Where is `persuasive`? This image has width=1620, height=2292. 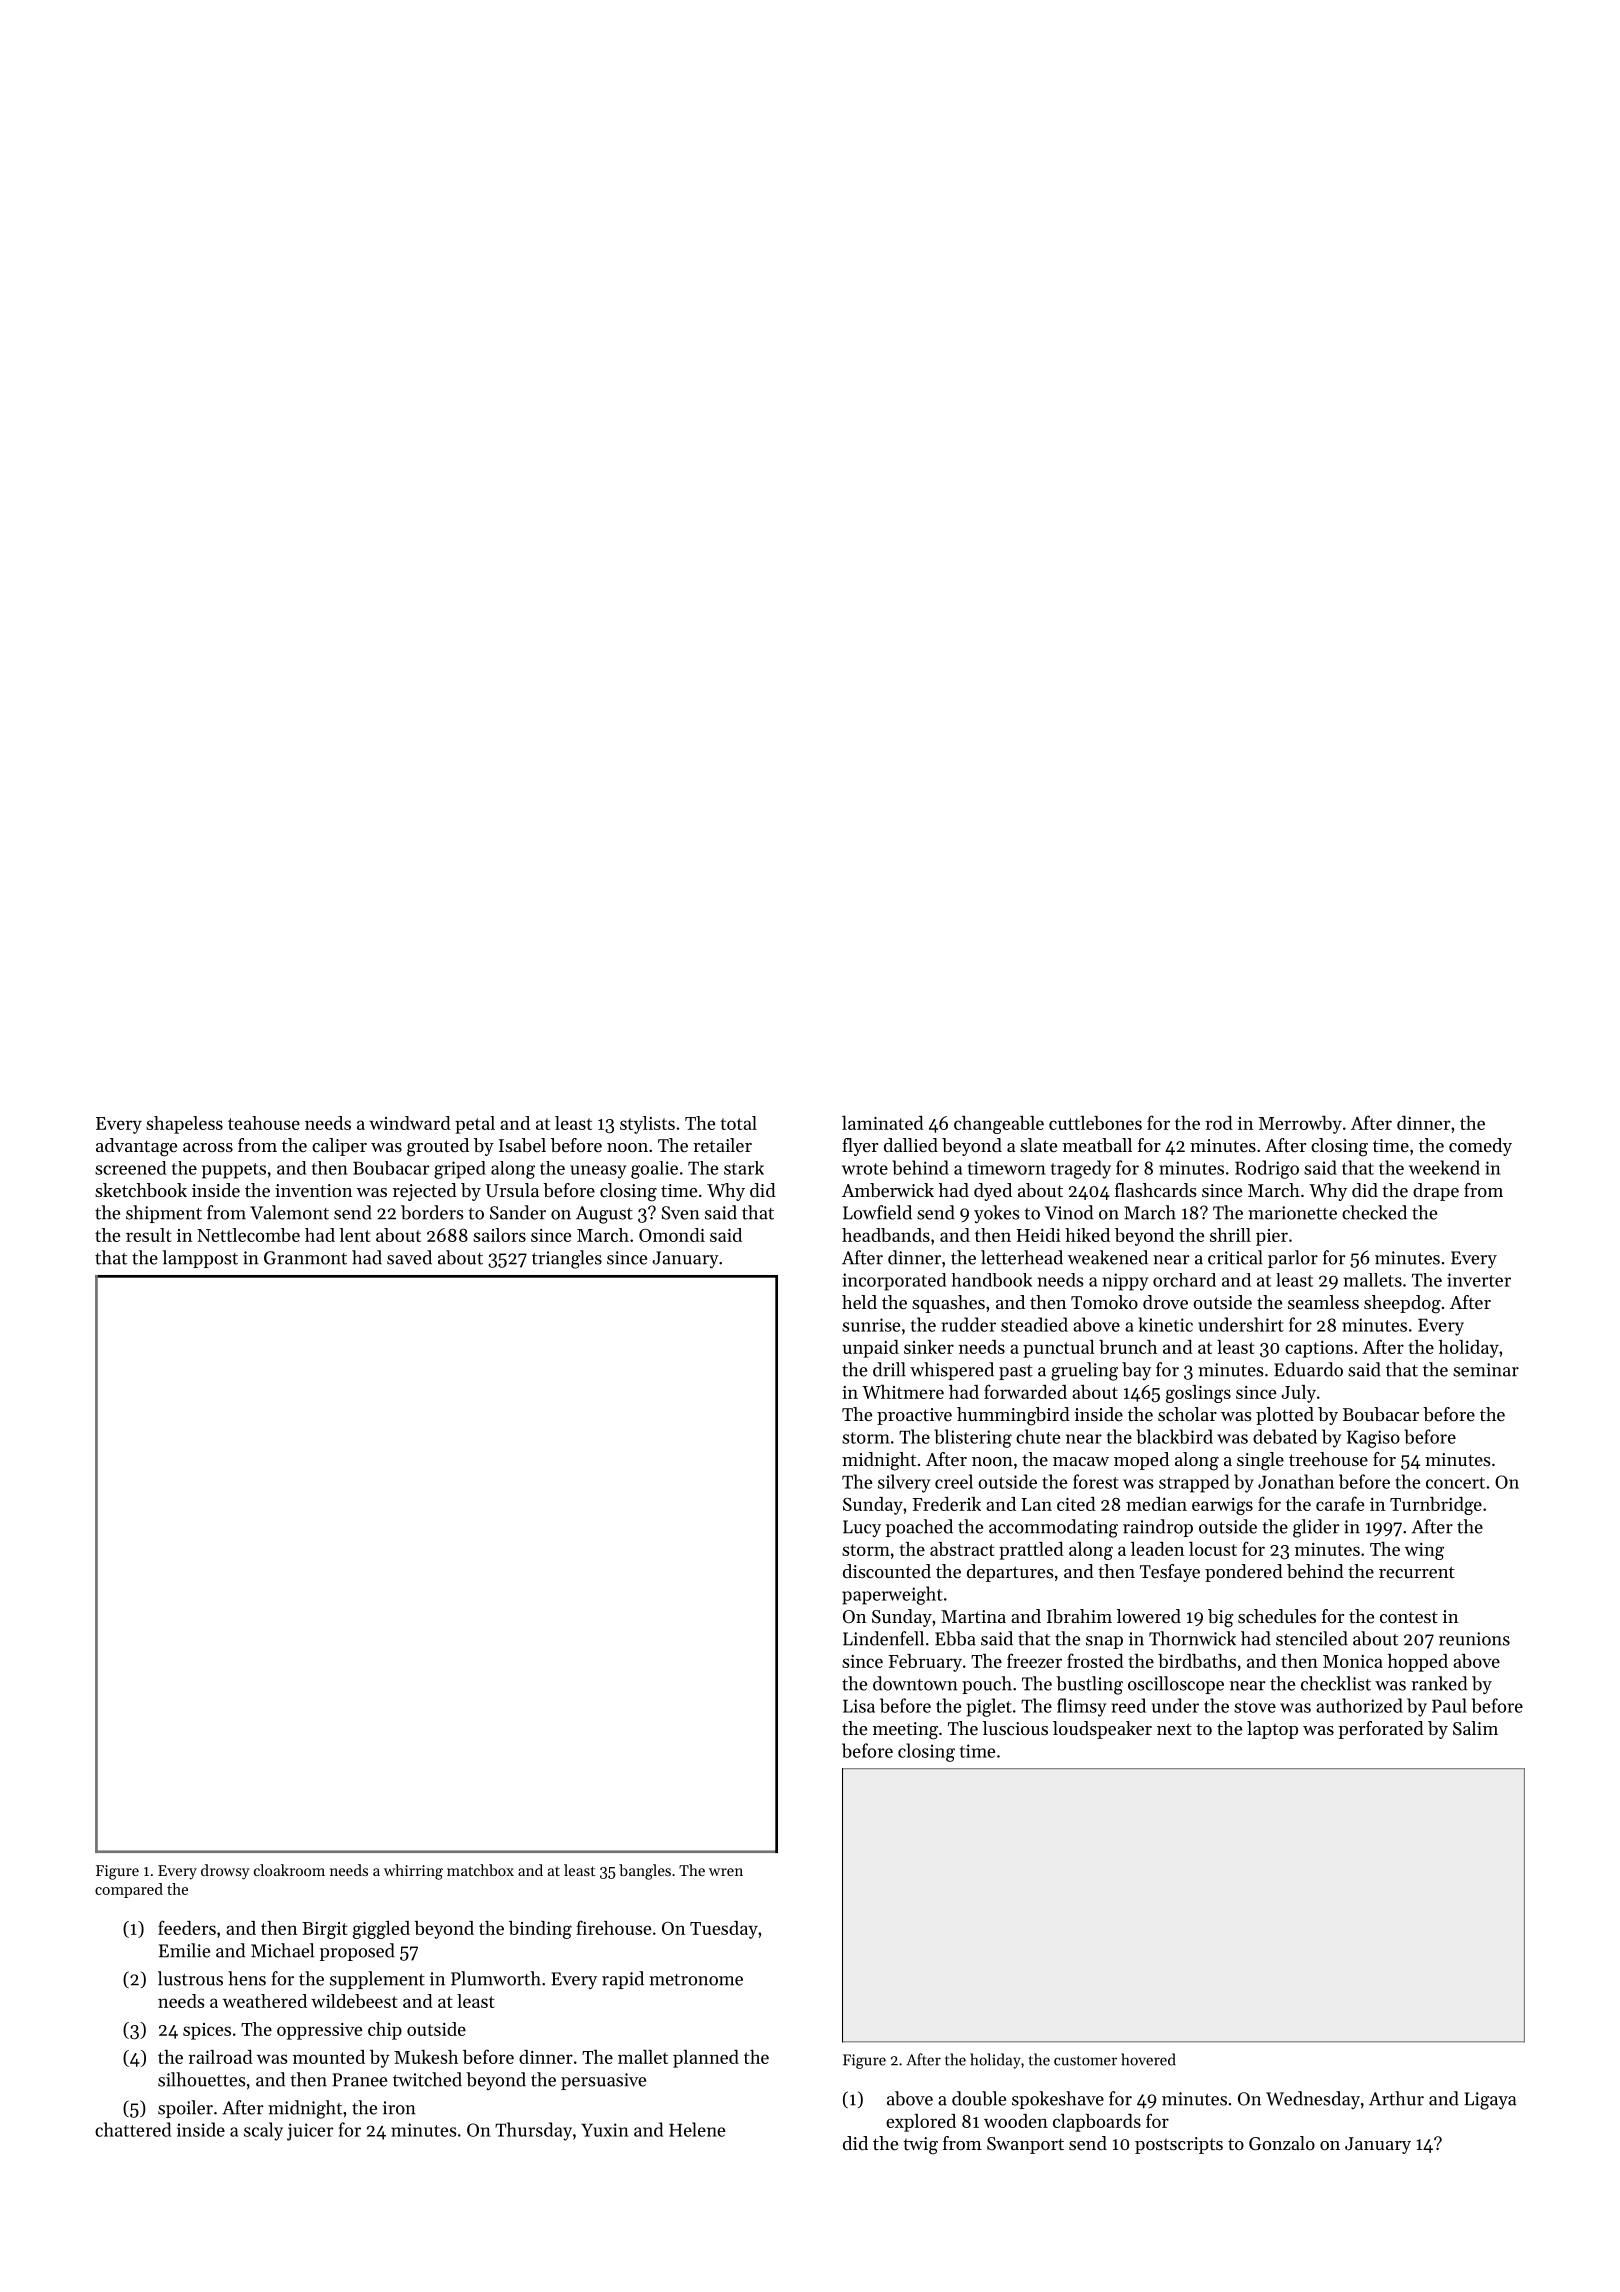
persuasive is located at coordinates (603, 2081).
